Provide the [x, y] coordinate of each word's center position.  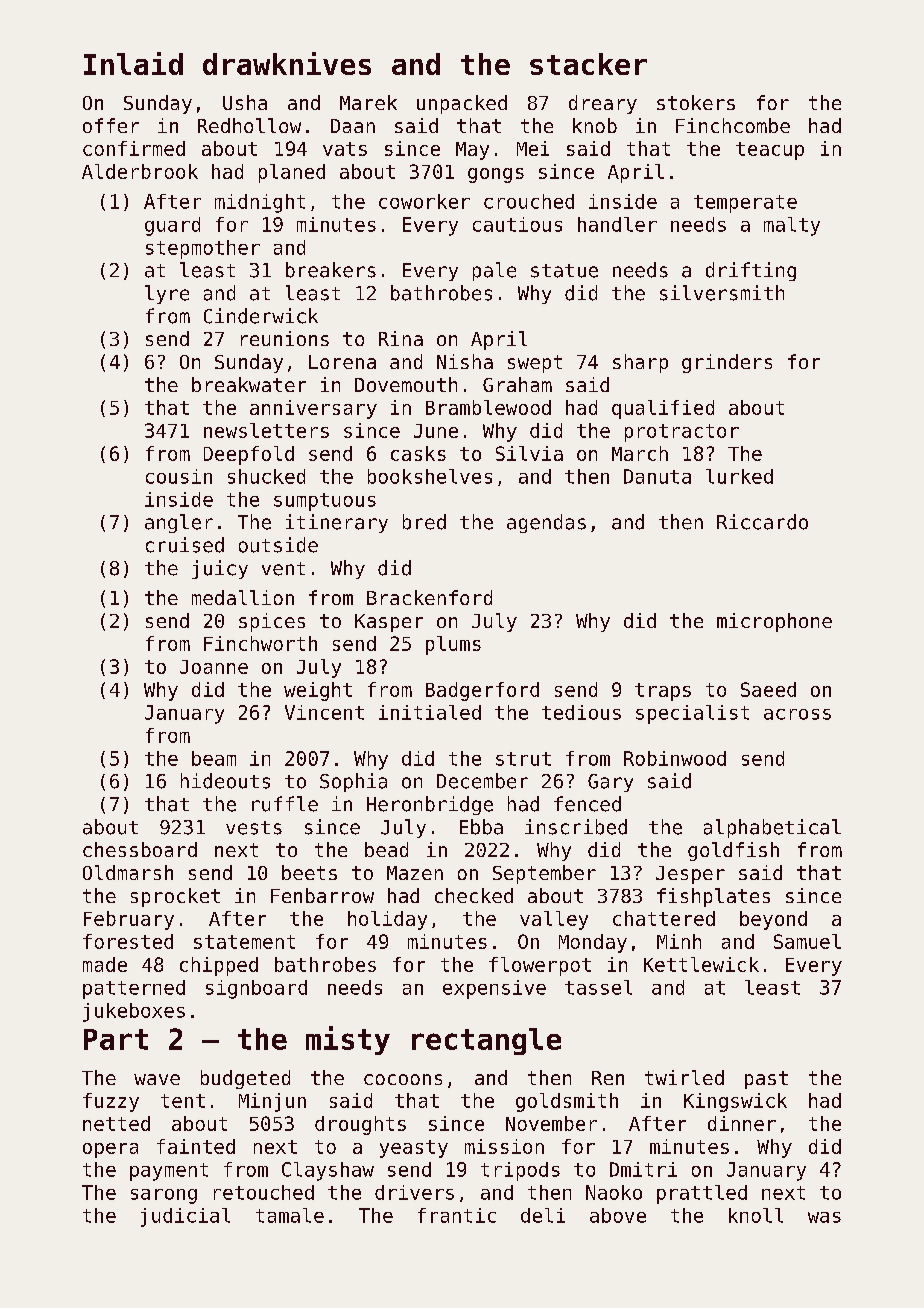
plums [453, 645]
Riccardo [762, 522]
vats [345, 149]
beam [214, 758]
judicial [185, 1217]
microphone [774, 622]
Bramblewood [488, 407]
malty [792, 226]
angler [179, 523]
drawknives [287, 63]
